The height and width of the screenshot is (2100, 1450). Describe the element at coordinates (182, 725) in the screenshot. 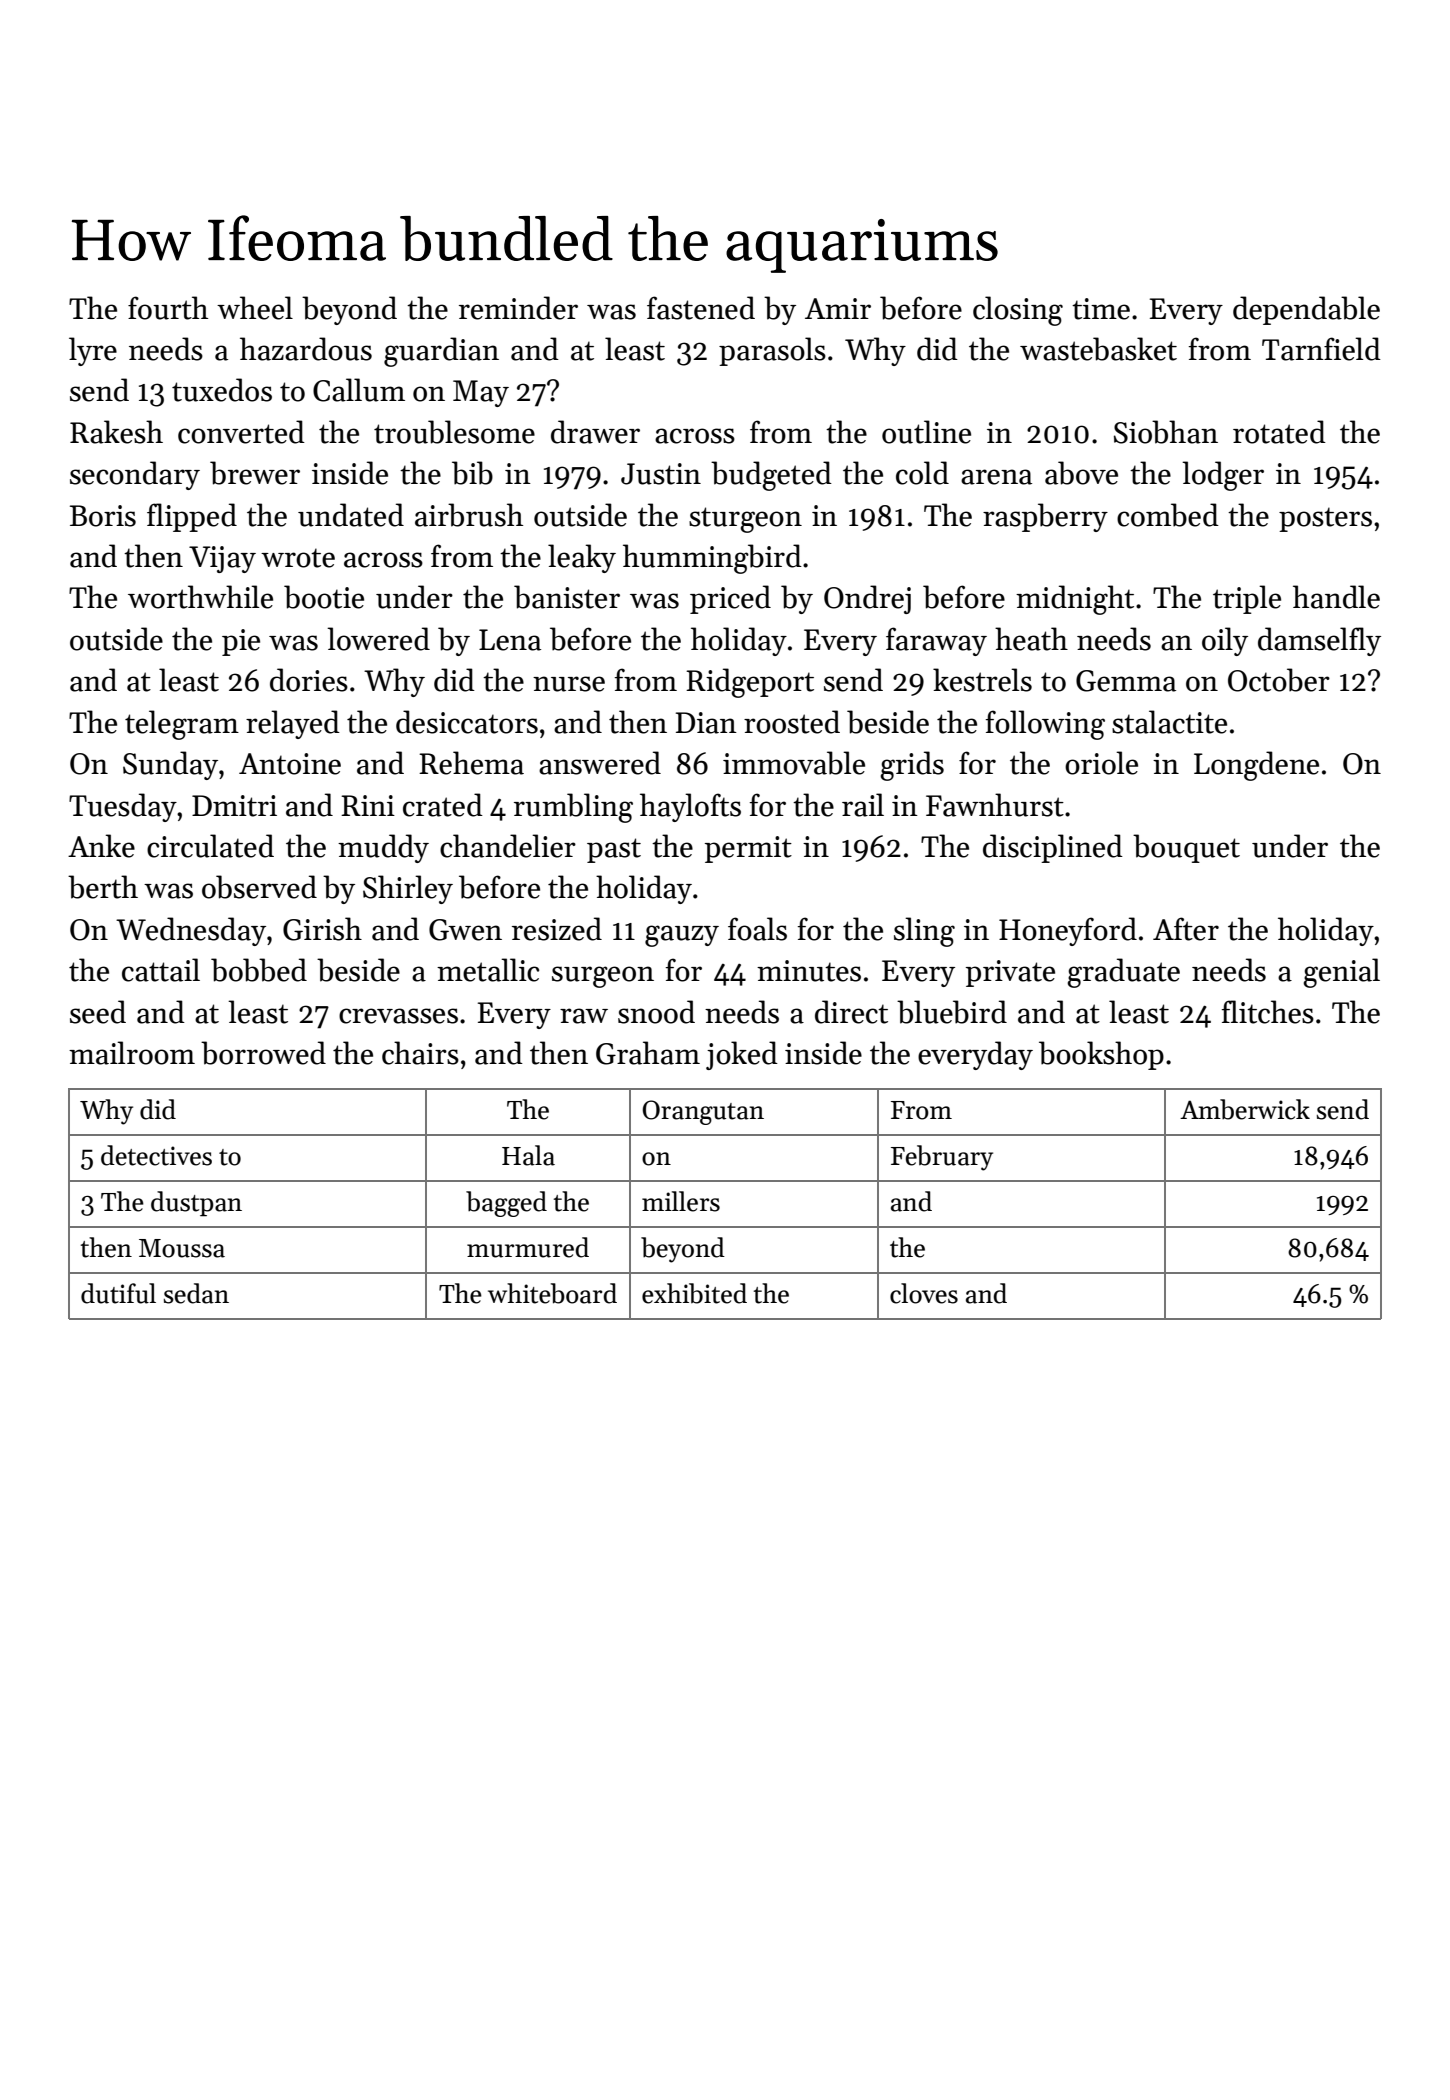

I see `telegram` at that location.
